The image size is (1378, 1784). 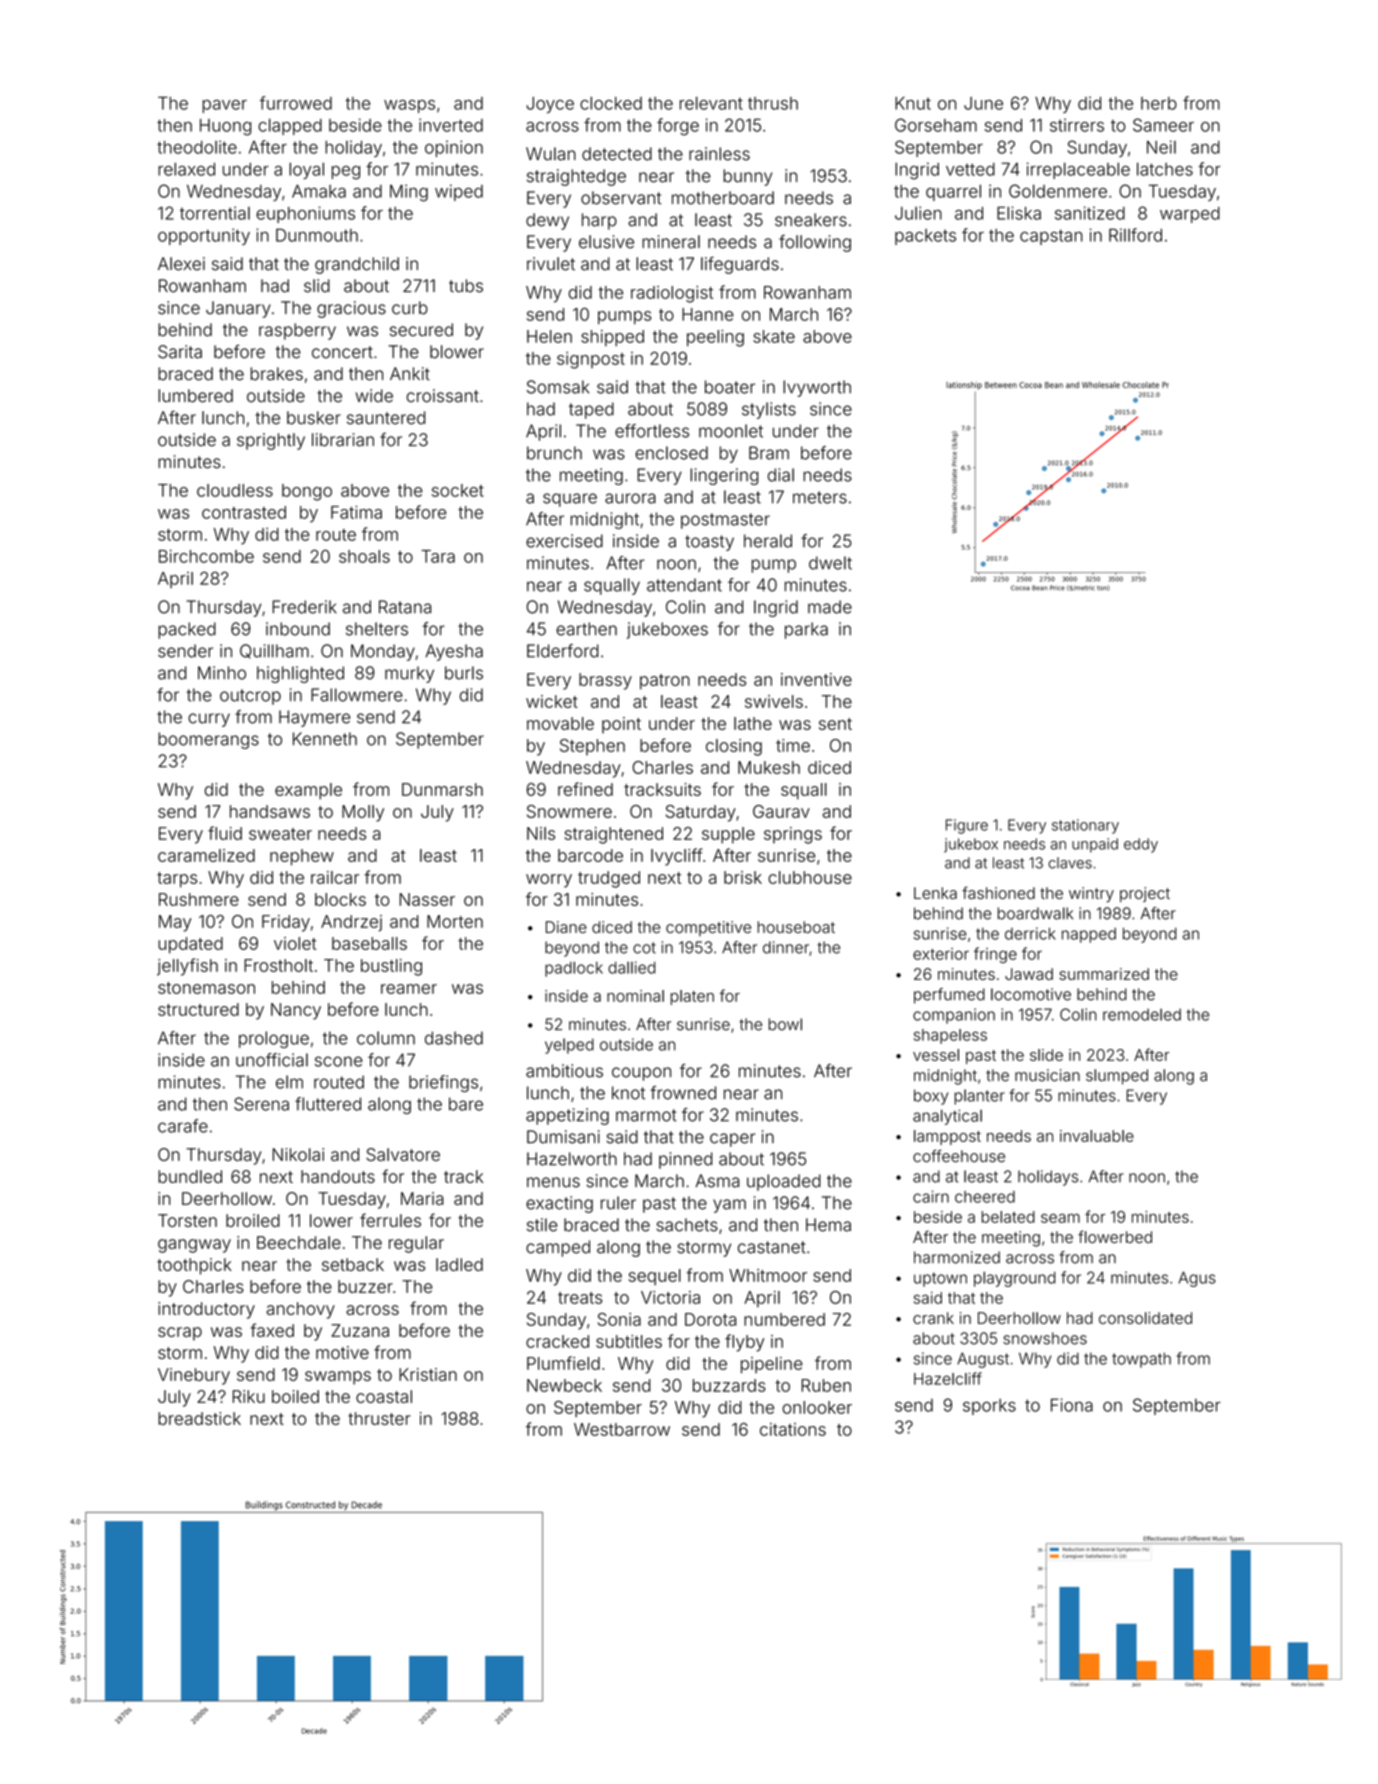 I want to click on attendant, so click(x=684, y=585).
